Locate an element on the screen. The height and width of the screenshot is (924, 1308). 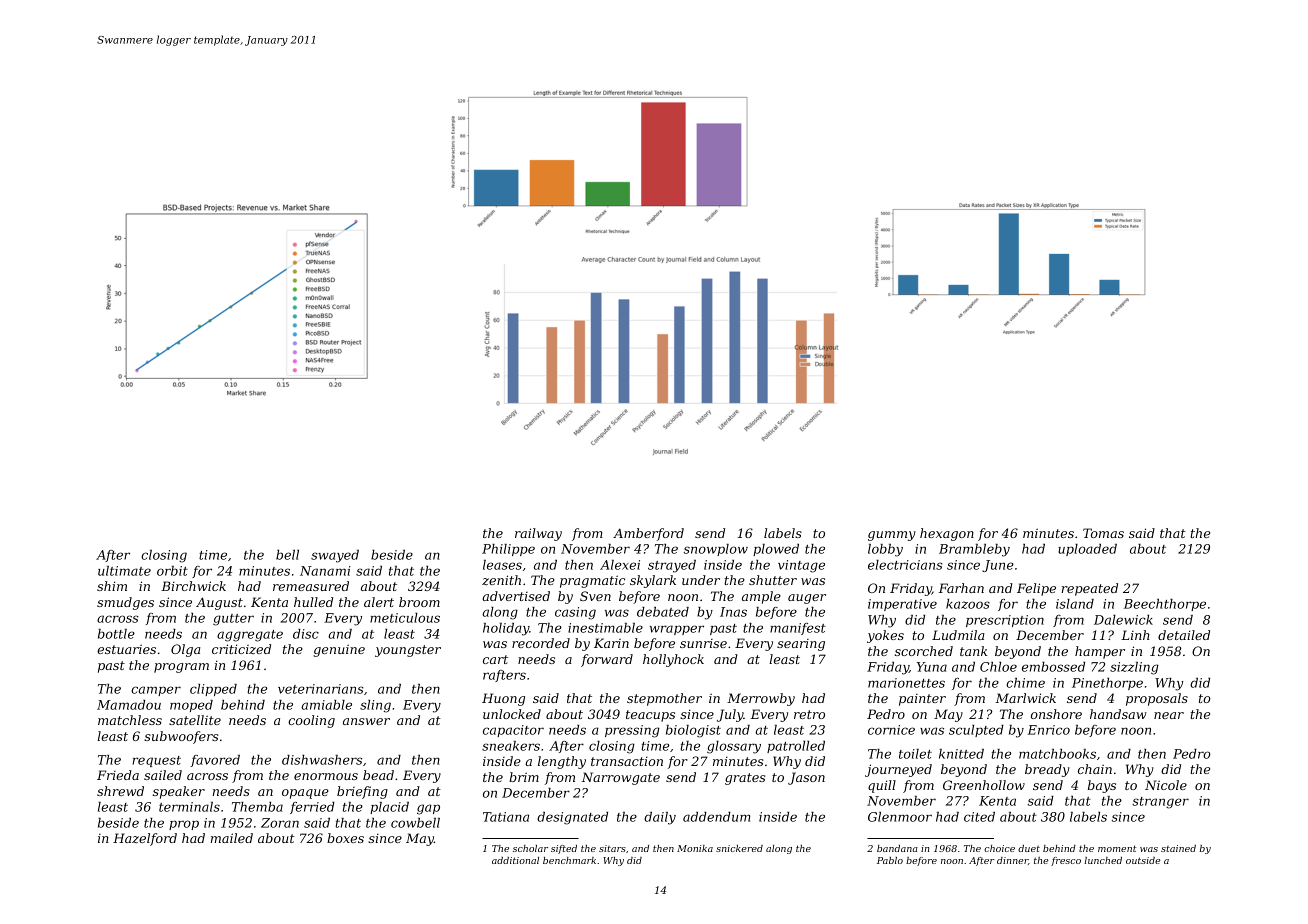
lobby is located at coordinates (885, 550).
